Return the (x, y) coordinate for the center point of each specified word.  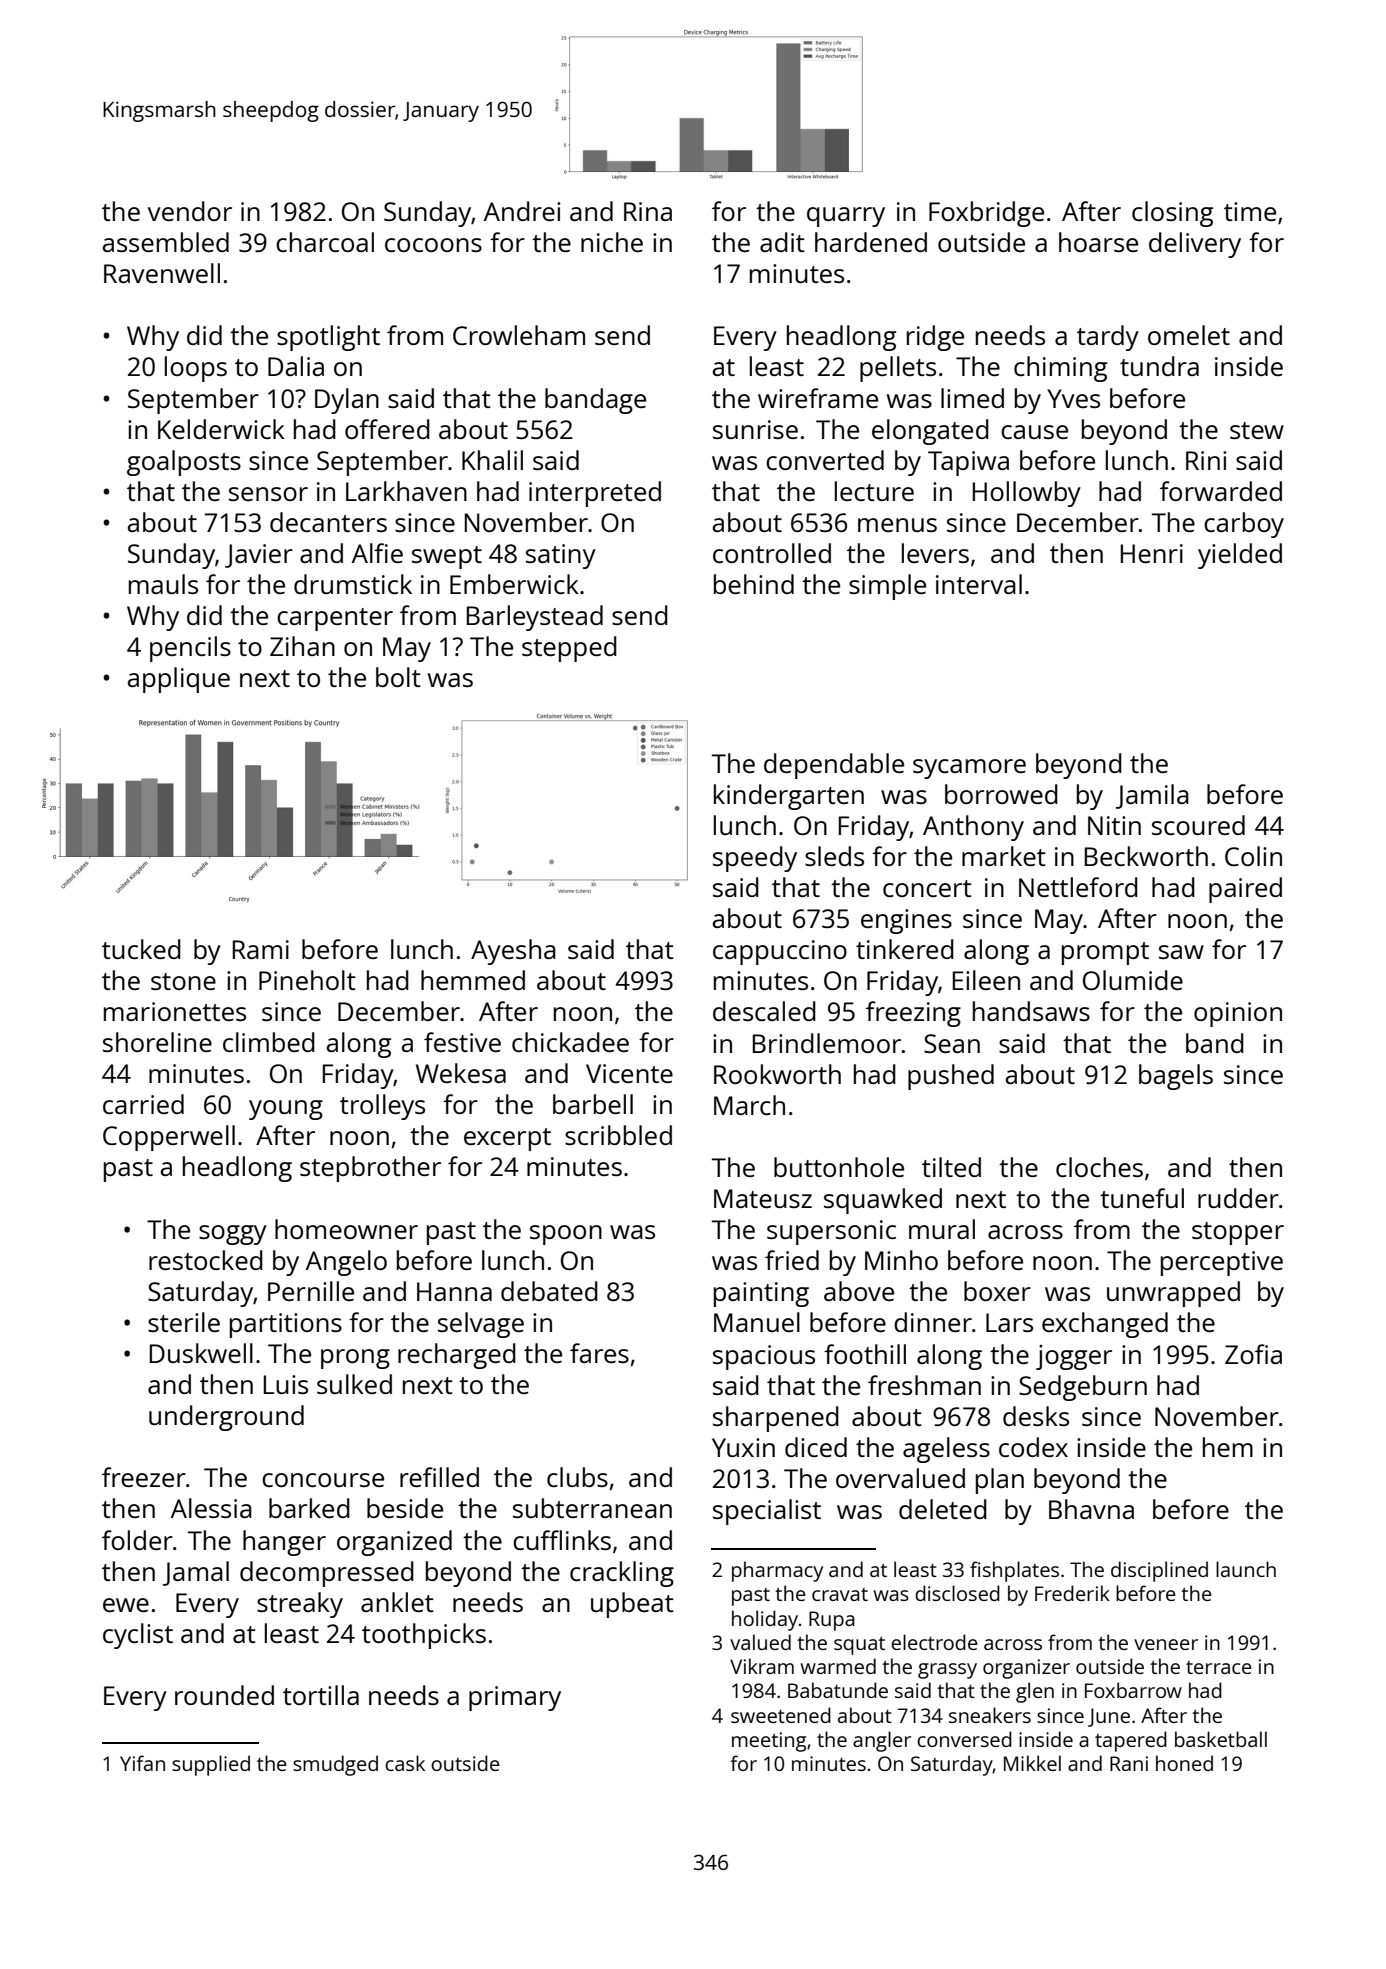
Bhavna (1091, 1509)
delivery (1195, 245)
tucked (141, 949)
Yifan (142, 1763)
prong (355, 1359)
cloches (1099, 1167)
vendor (190, 211)
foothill (865, 1354)
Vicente (629, 1073)
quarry (846, 217)
